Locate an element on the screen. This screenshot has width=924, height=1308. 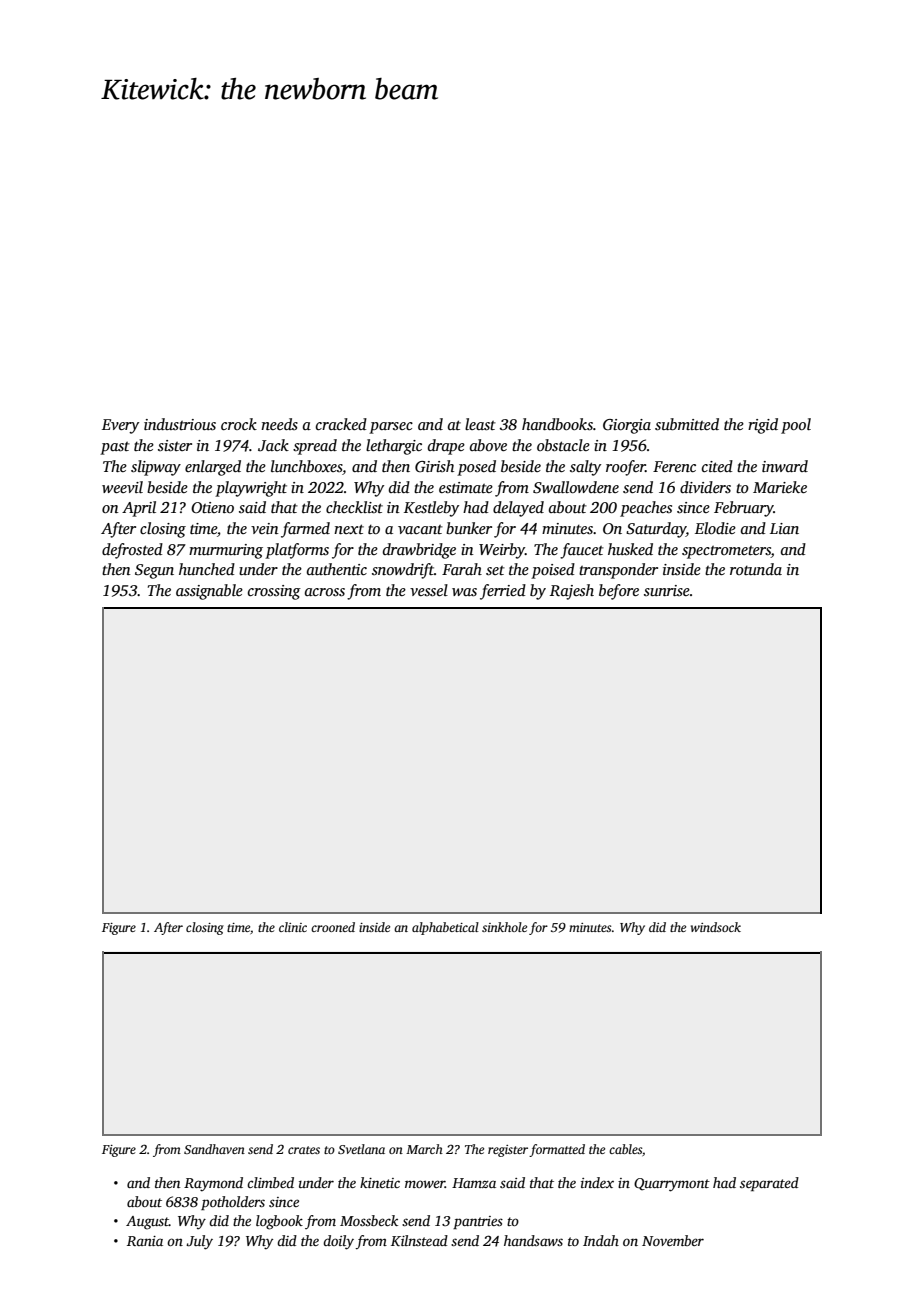
alphabetical is located at coordinates (445, 928).
